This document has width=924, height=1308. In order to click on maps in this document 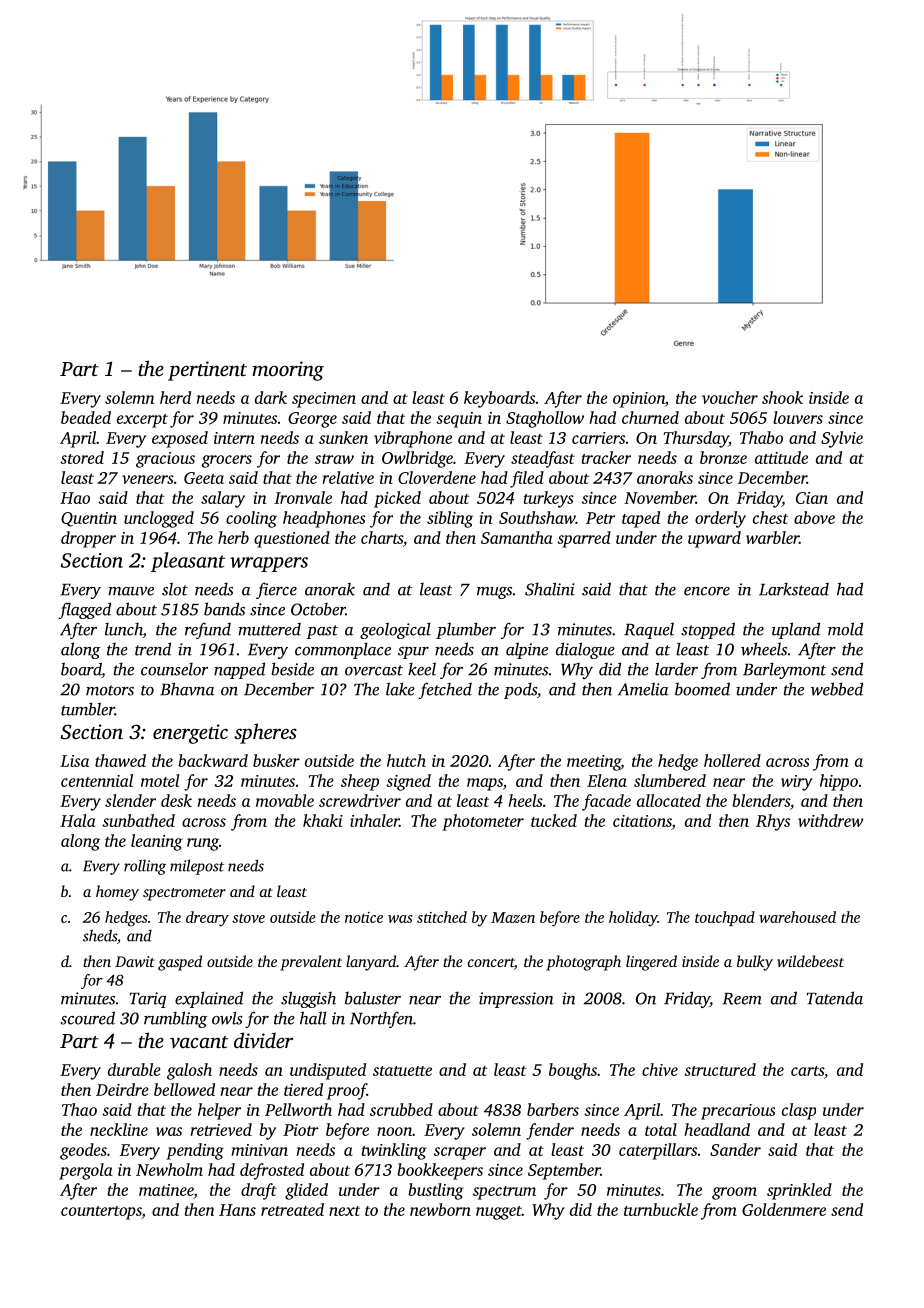, I will do `click(485, 784)`.
